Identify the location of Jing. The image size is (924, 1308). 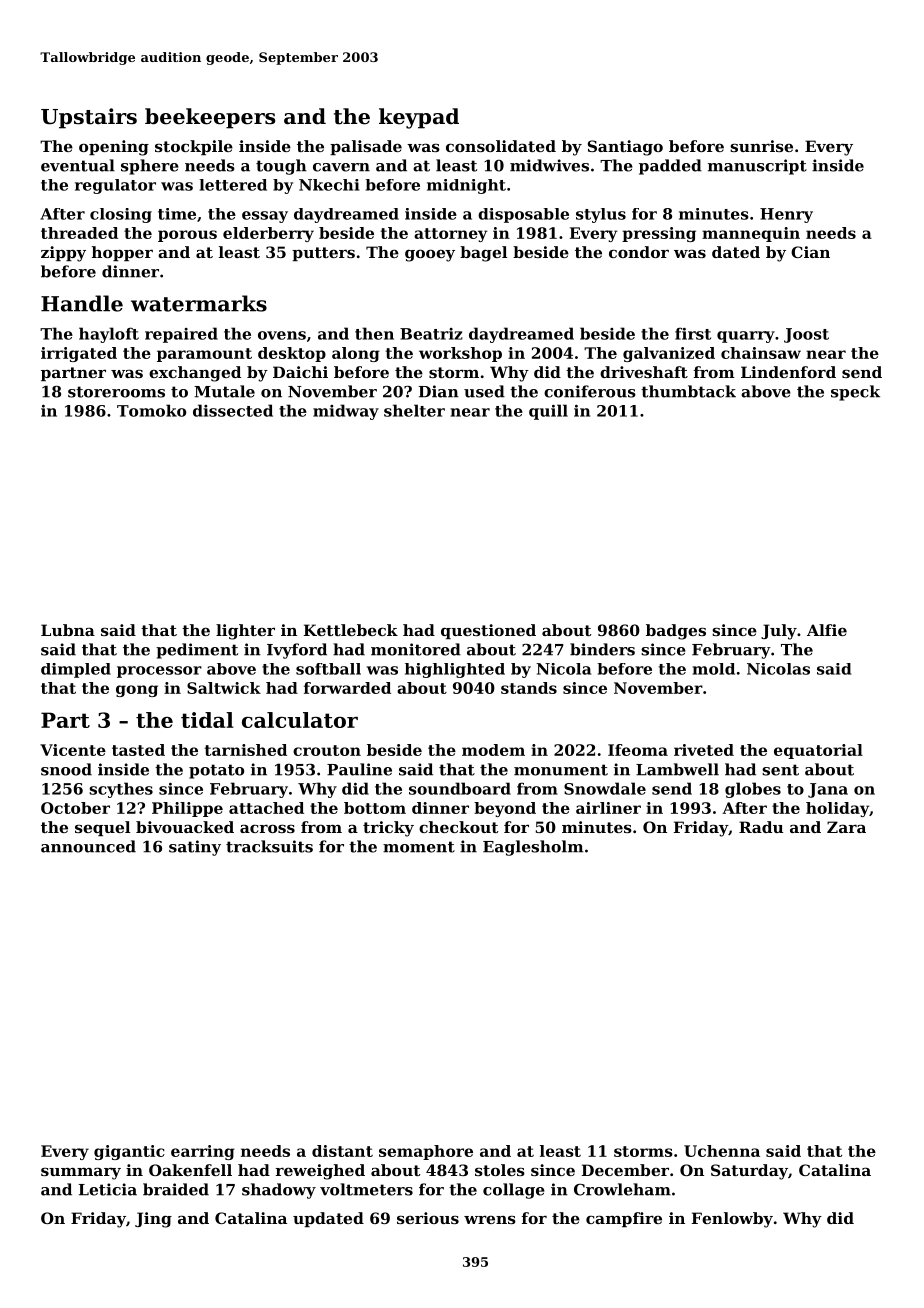
(153, 1220).
